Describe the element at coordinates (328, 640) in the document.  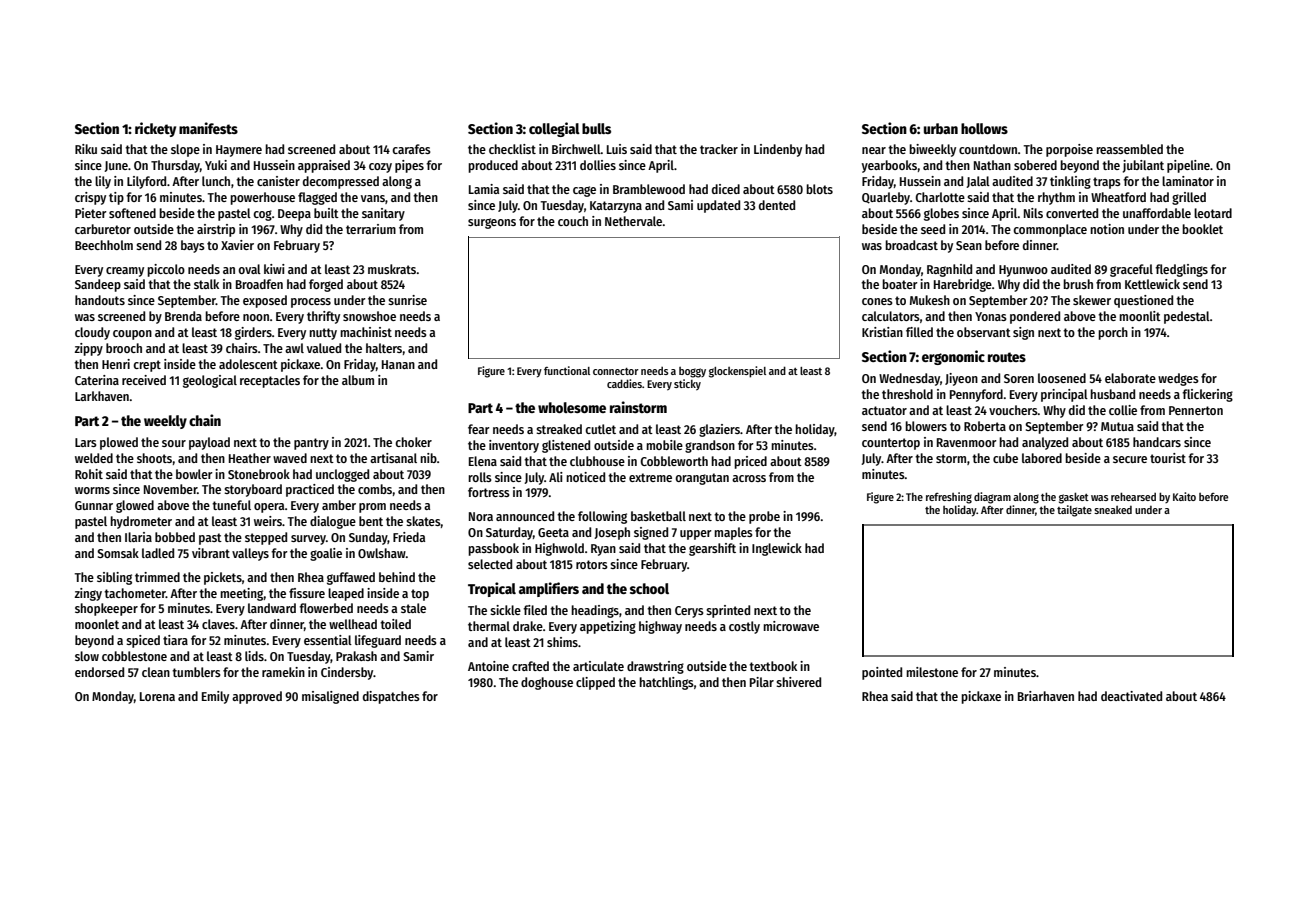
I see `essential` at that location.
